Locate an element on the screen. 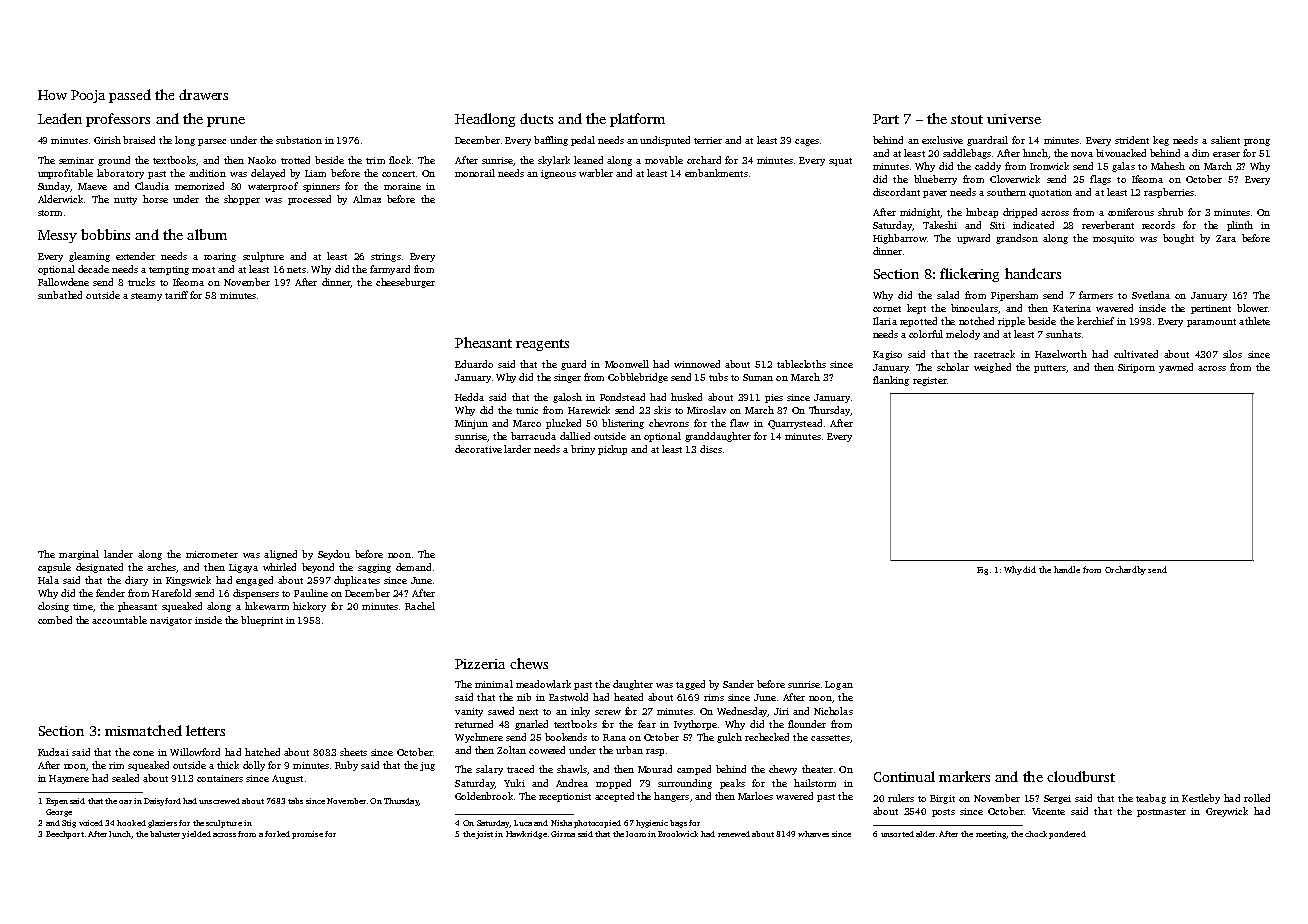 Image resolution: width=1308 pixels, height=924 pixels. Maeve is located at coordinates (92, 186).
